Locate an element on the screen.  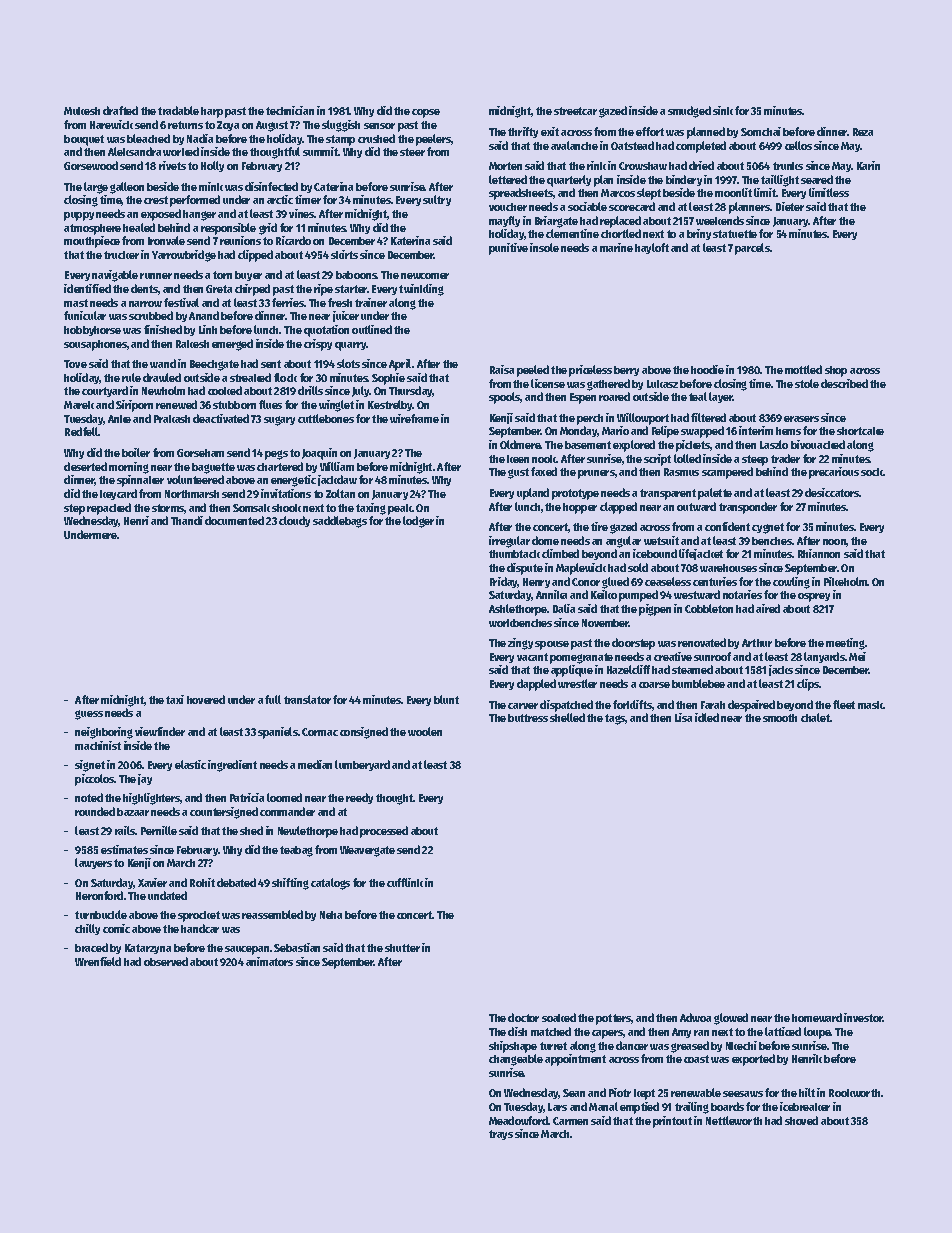
ferries is located at coordinates (288, 302).
